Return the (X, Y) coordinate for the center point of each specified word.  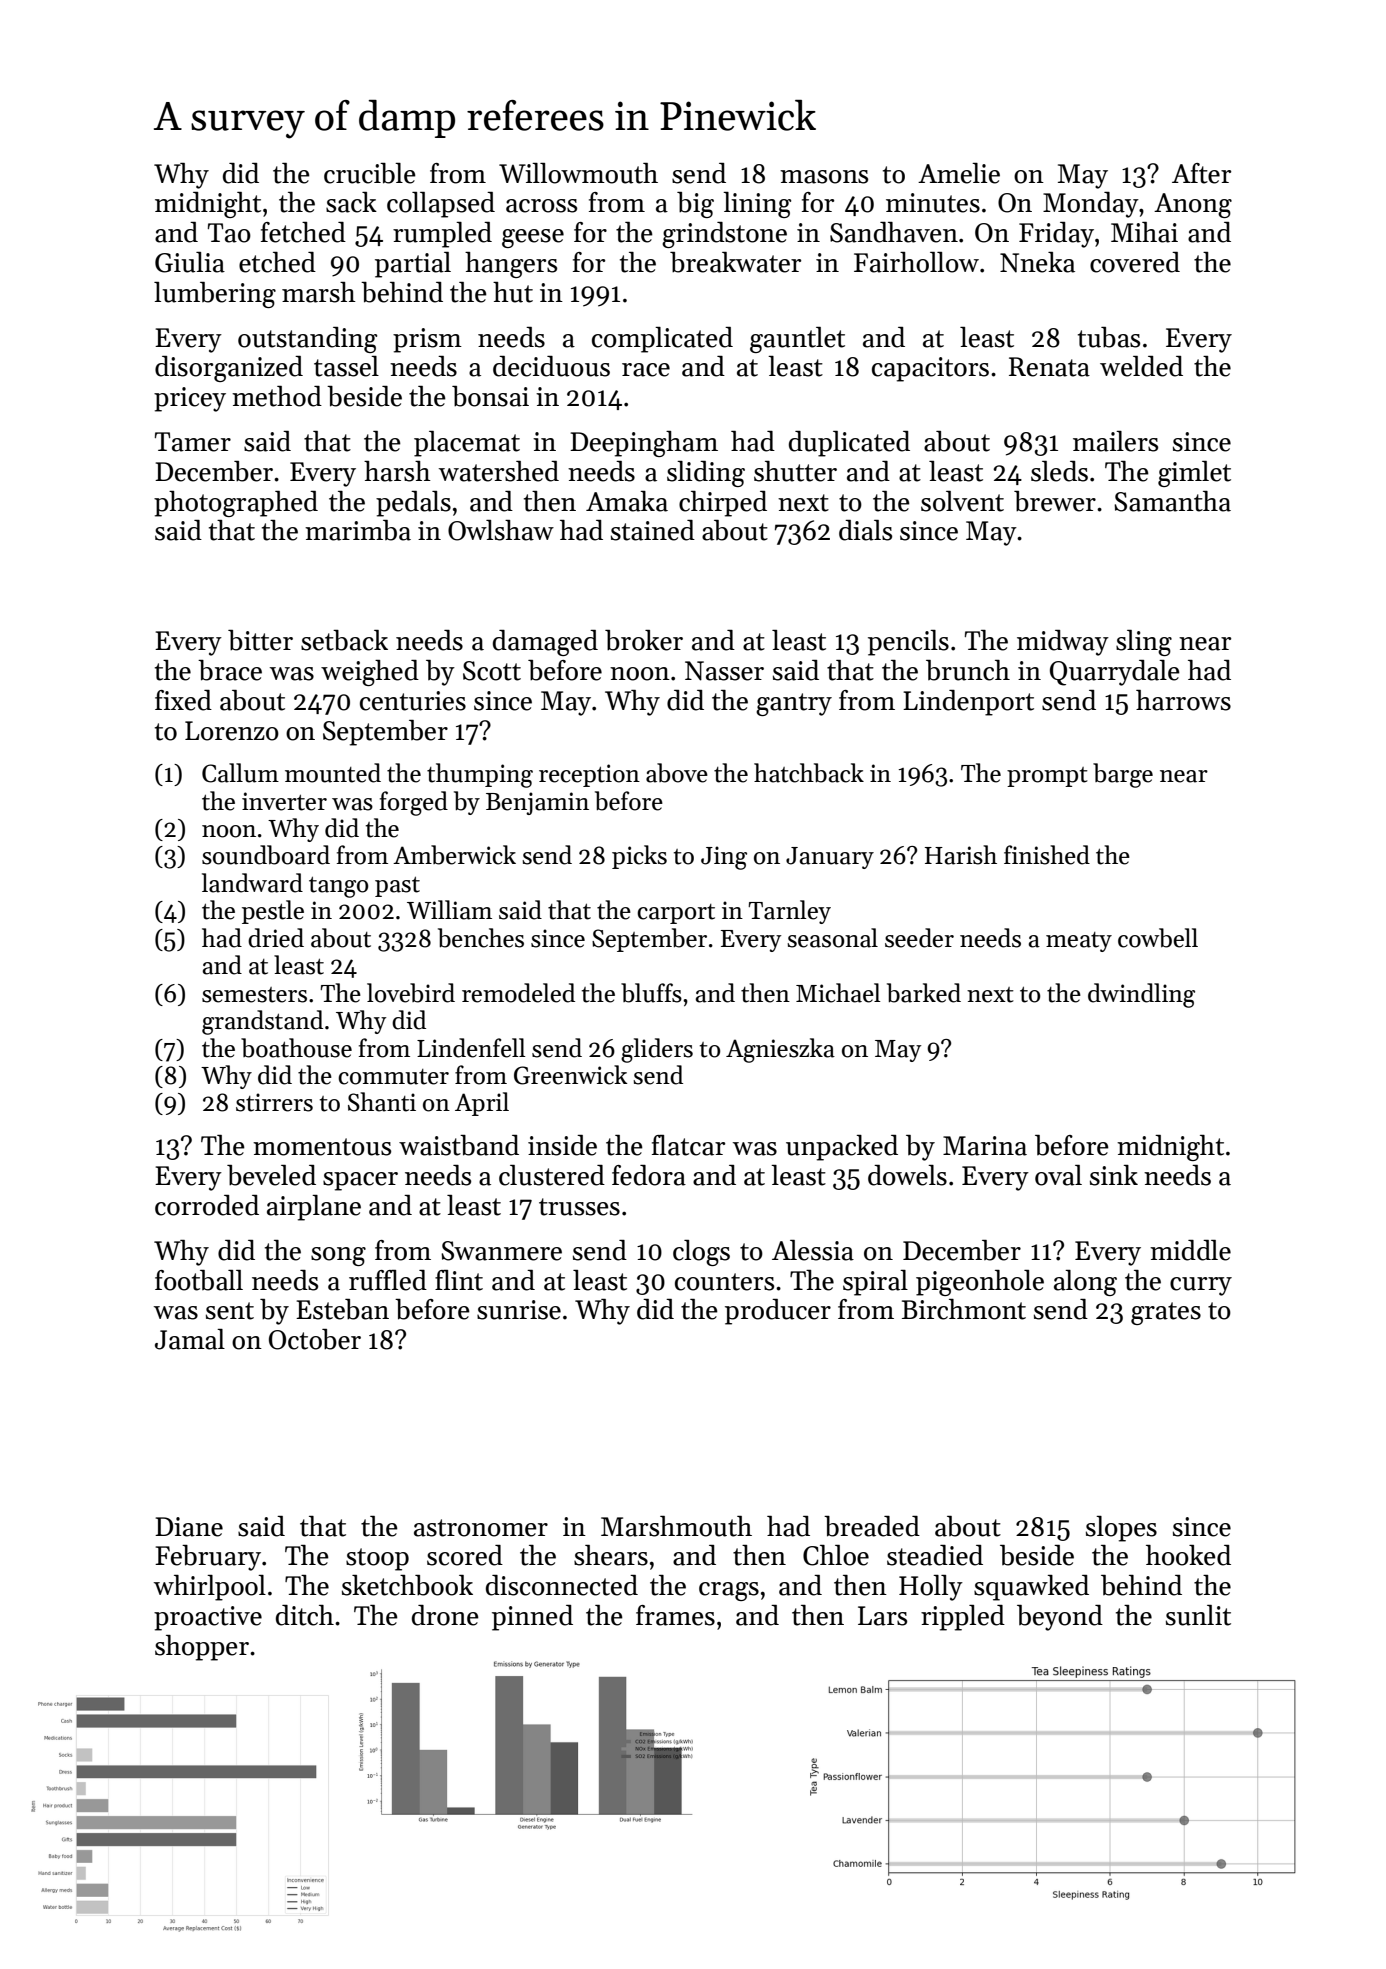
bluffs (651, 993)
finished (1047, 855)
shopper (202, 1648)
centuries (413, 701)
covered (1135, 262)
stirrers (274, 1102)
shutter (795, 471)
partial (413, 265)
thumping (480, 775)
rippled (963, 1618)
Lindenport (968, 703)
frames (675, 1615)
